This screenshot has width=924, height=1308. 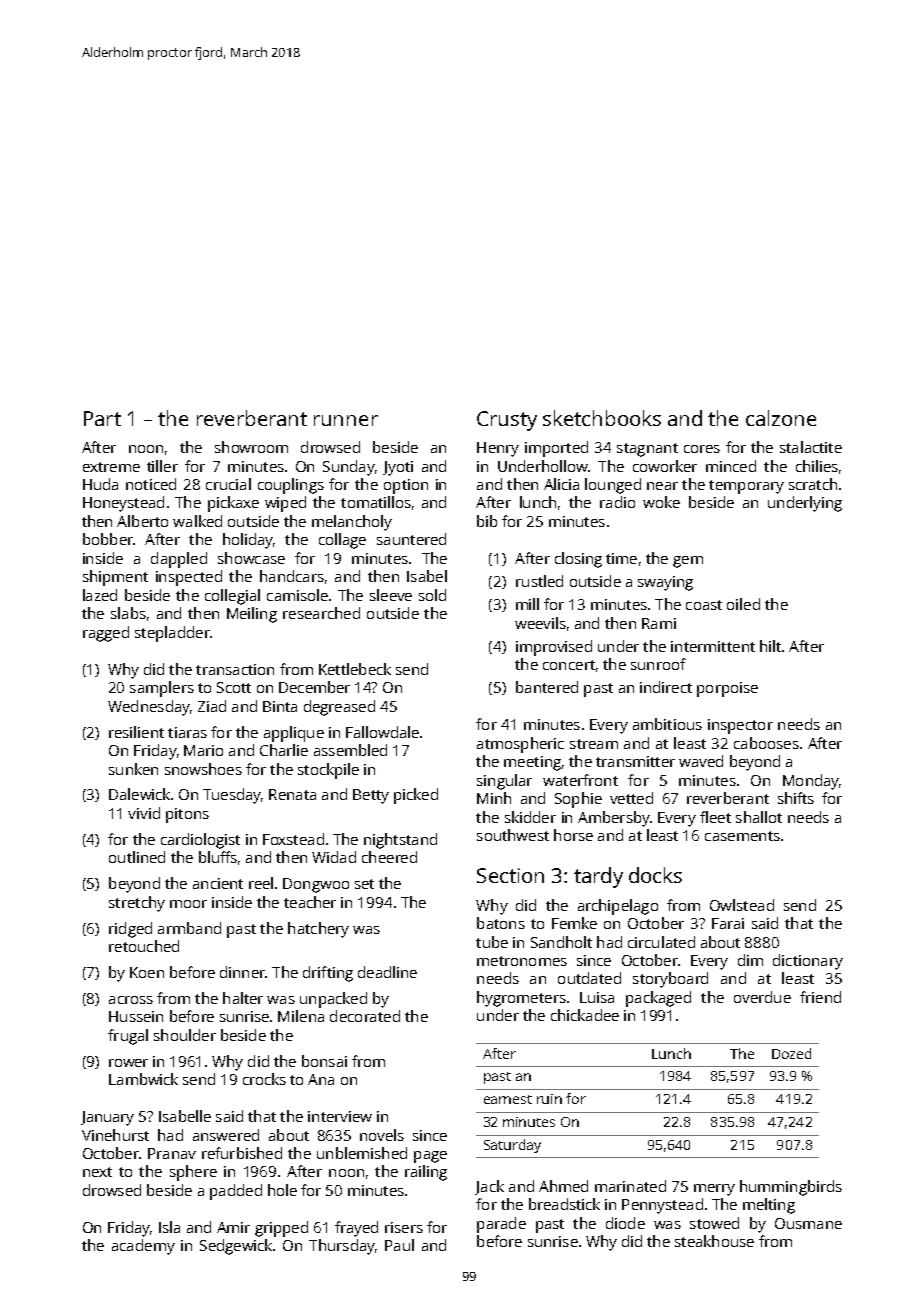 What do you see at coordinates (292, 794) in the screenshot?
I see `Renata` at bounding box center [292, 794].
